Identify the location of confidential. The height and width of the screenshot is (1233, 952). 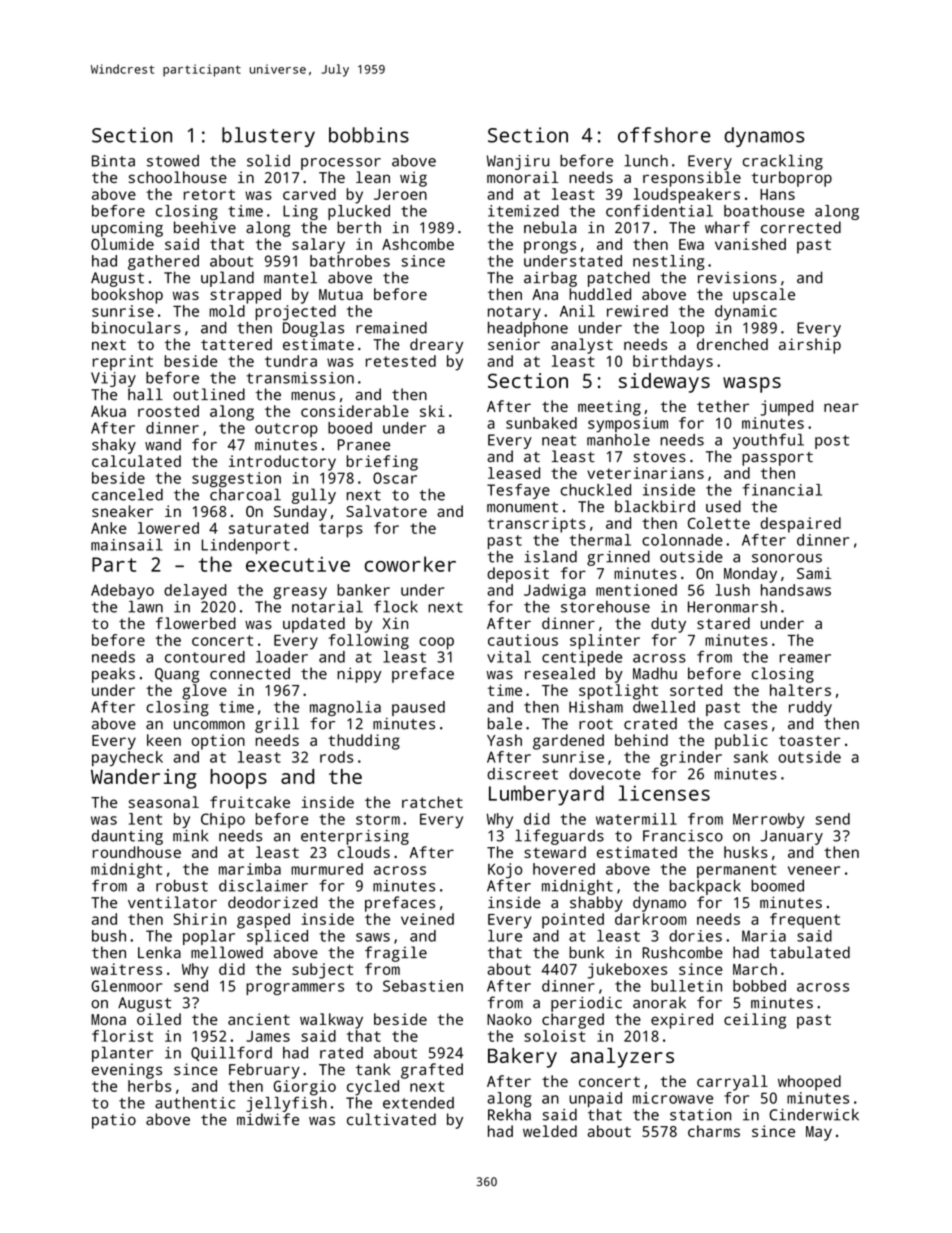
(659, 211).
